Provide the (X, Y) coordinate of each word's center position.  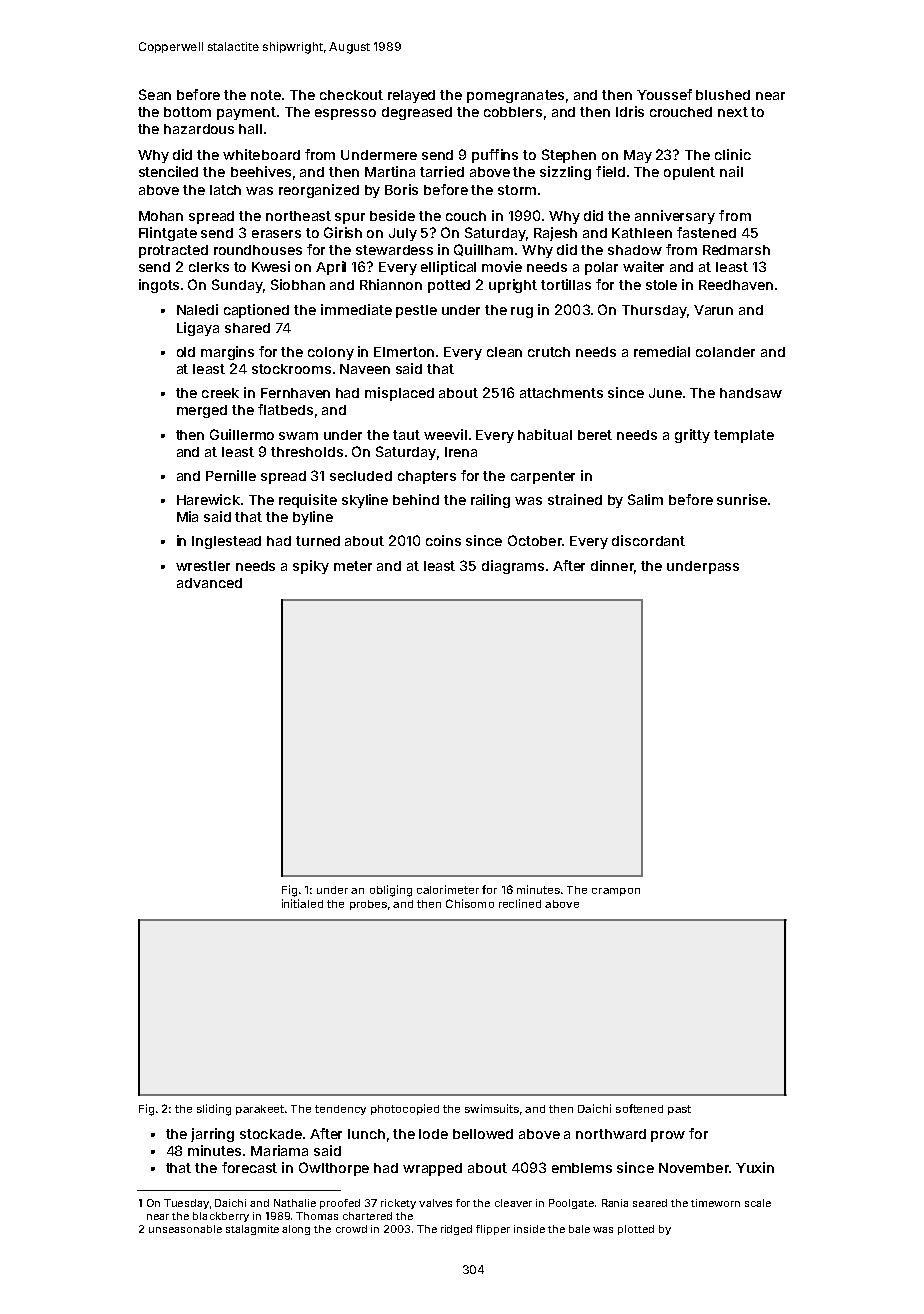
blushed (723, 95)
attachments (561, 393)
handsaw (751, 393)
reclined (520, 903)
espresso (345, 114)
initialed (302, 903)
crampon (616, 892)
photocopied (405, 1109)
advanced (209, 583)
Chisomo (470, 903)
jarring (212, 1135)
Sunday (237, 286)
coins (443, 540)
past (679, 1110)
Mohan (161, 216)
